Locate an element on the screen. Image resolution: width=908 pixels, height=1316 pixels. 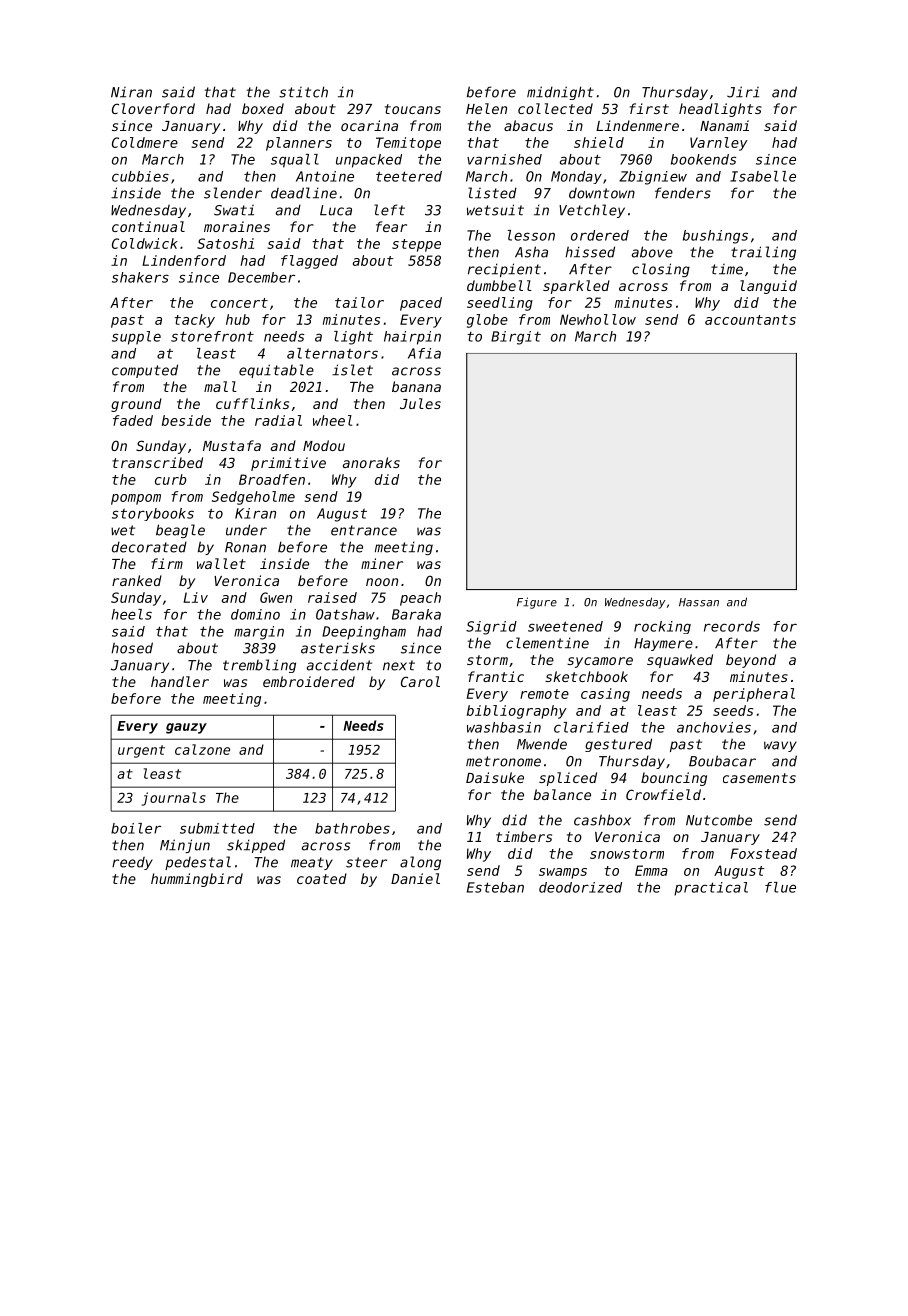
ocarina is located at coordinates (369, 125).
